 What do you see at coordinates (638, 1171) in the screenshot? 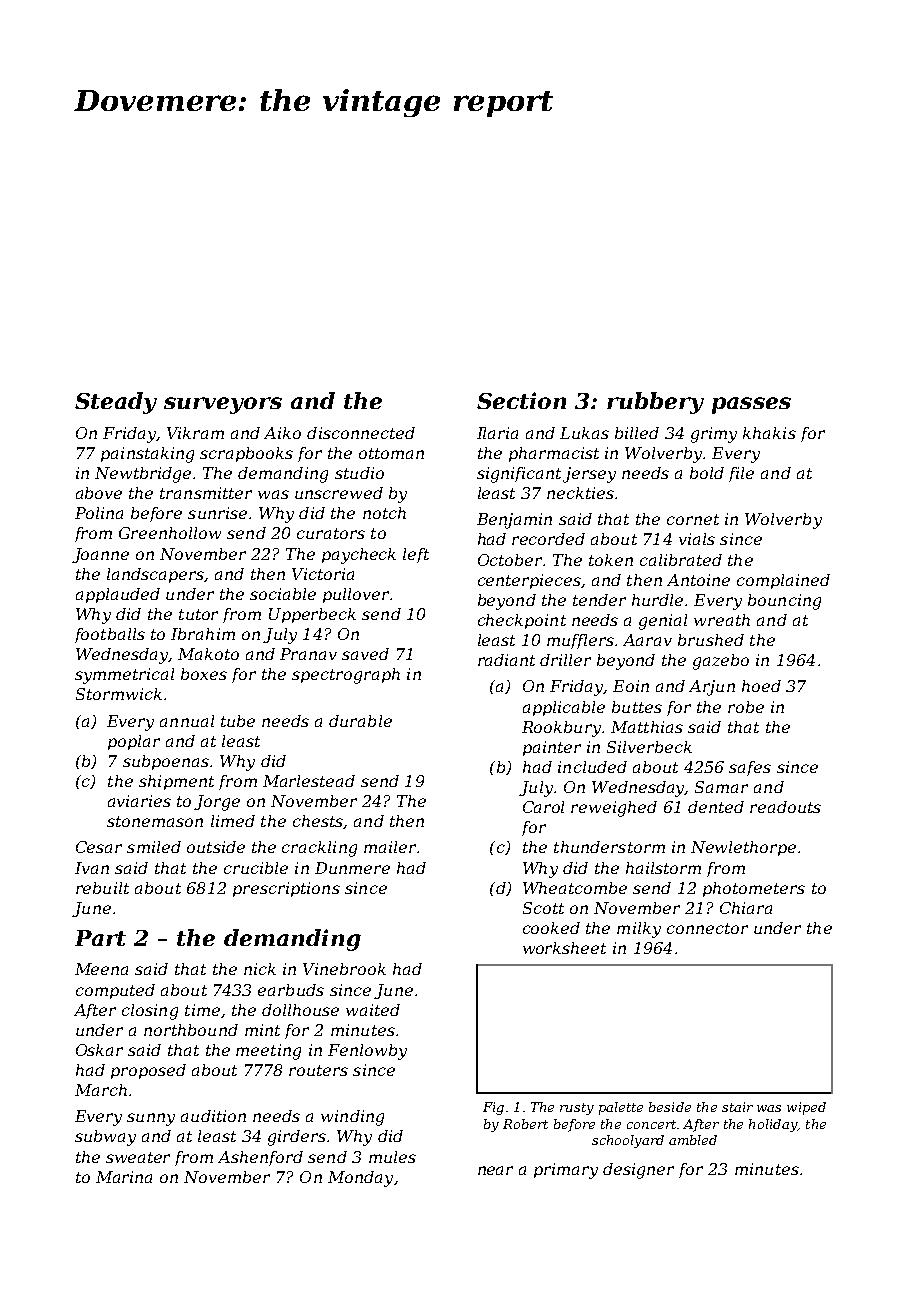
I see `designer` at bounding box center [638, 1171].
